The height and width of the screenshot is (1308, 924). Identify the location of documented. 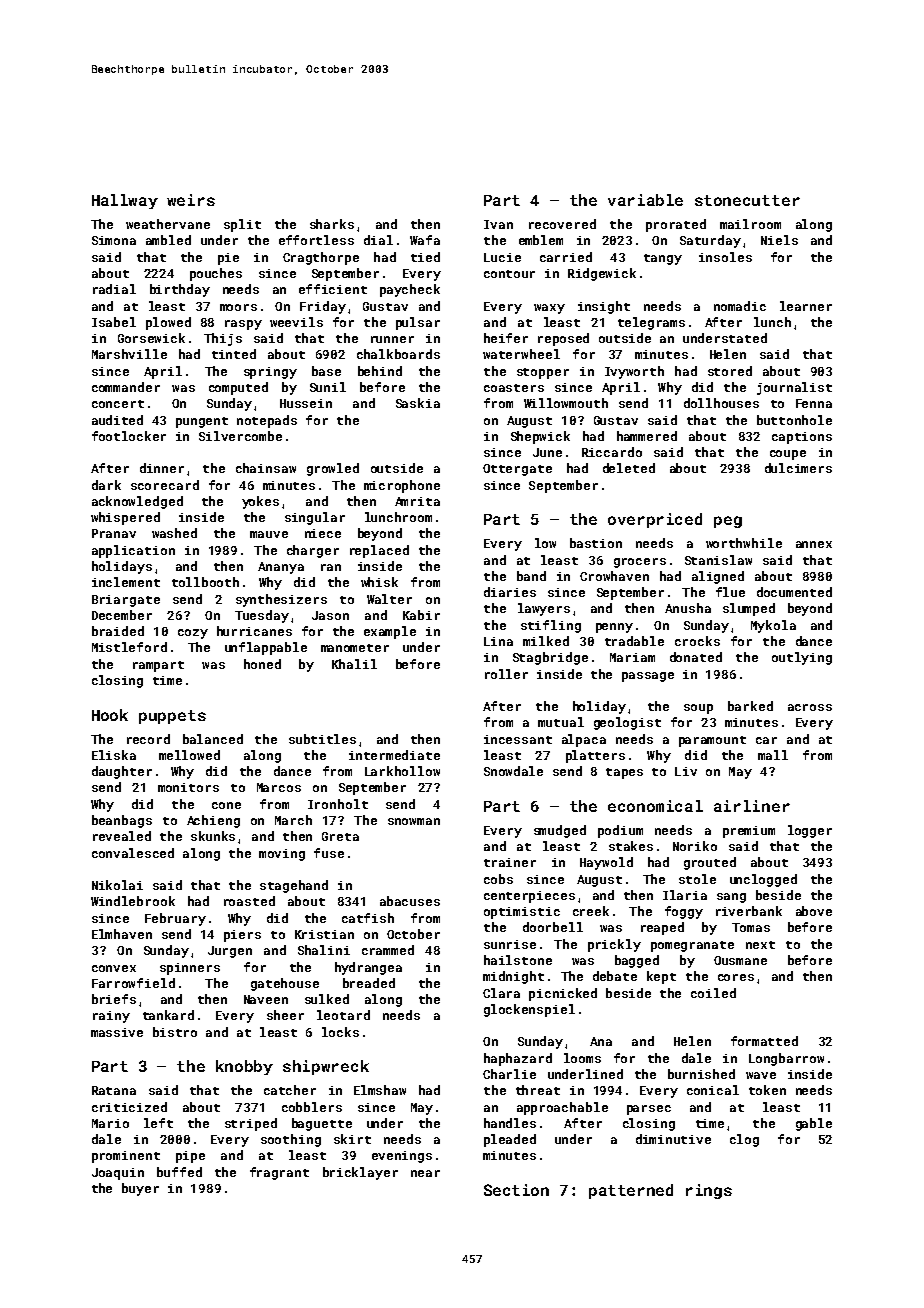
(794, 592).
